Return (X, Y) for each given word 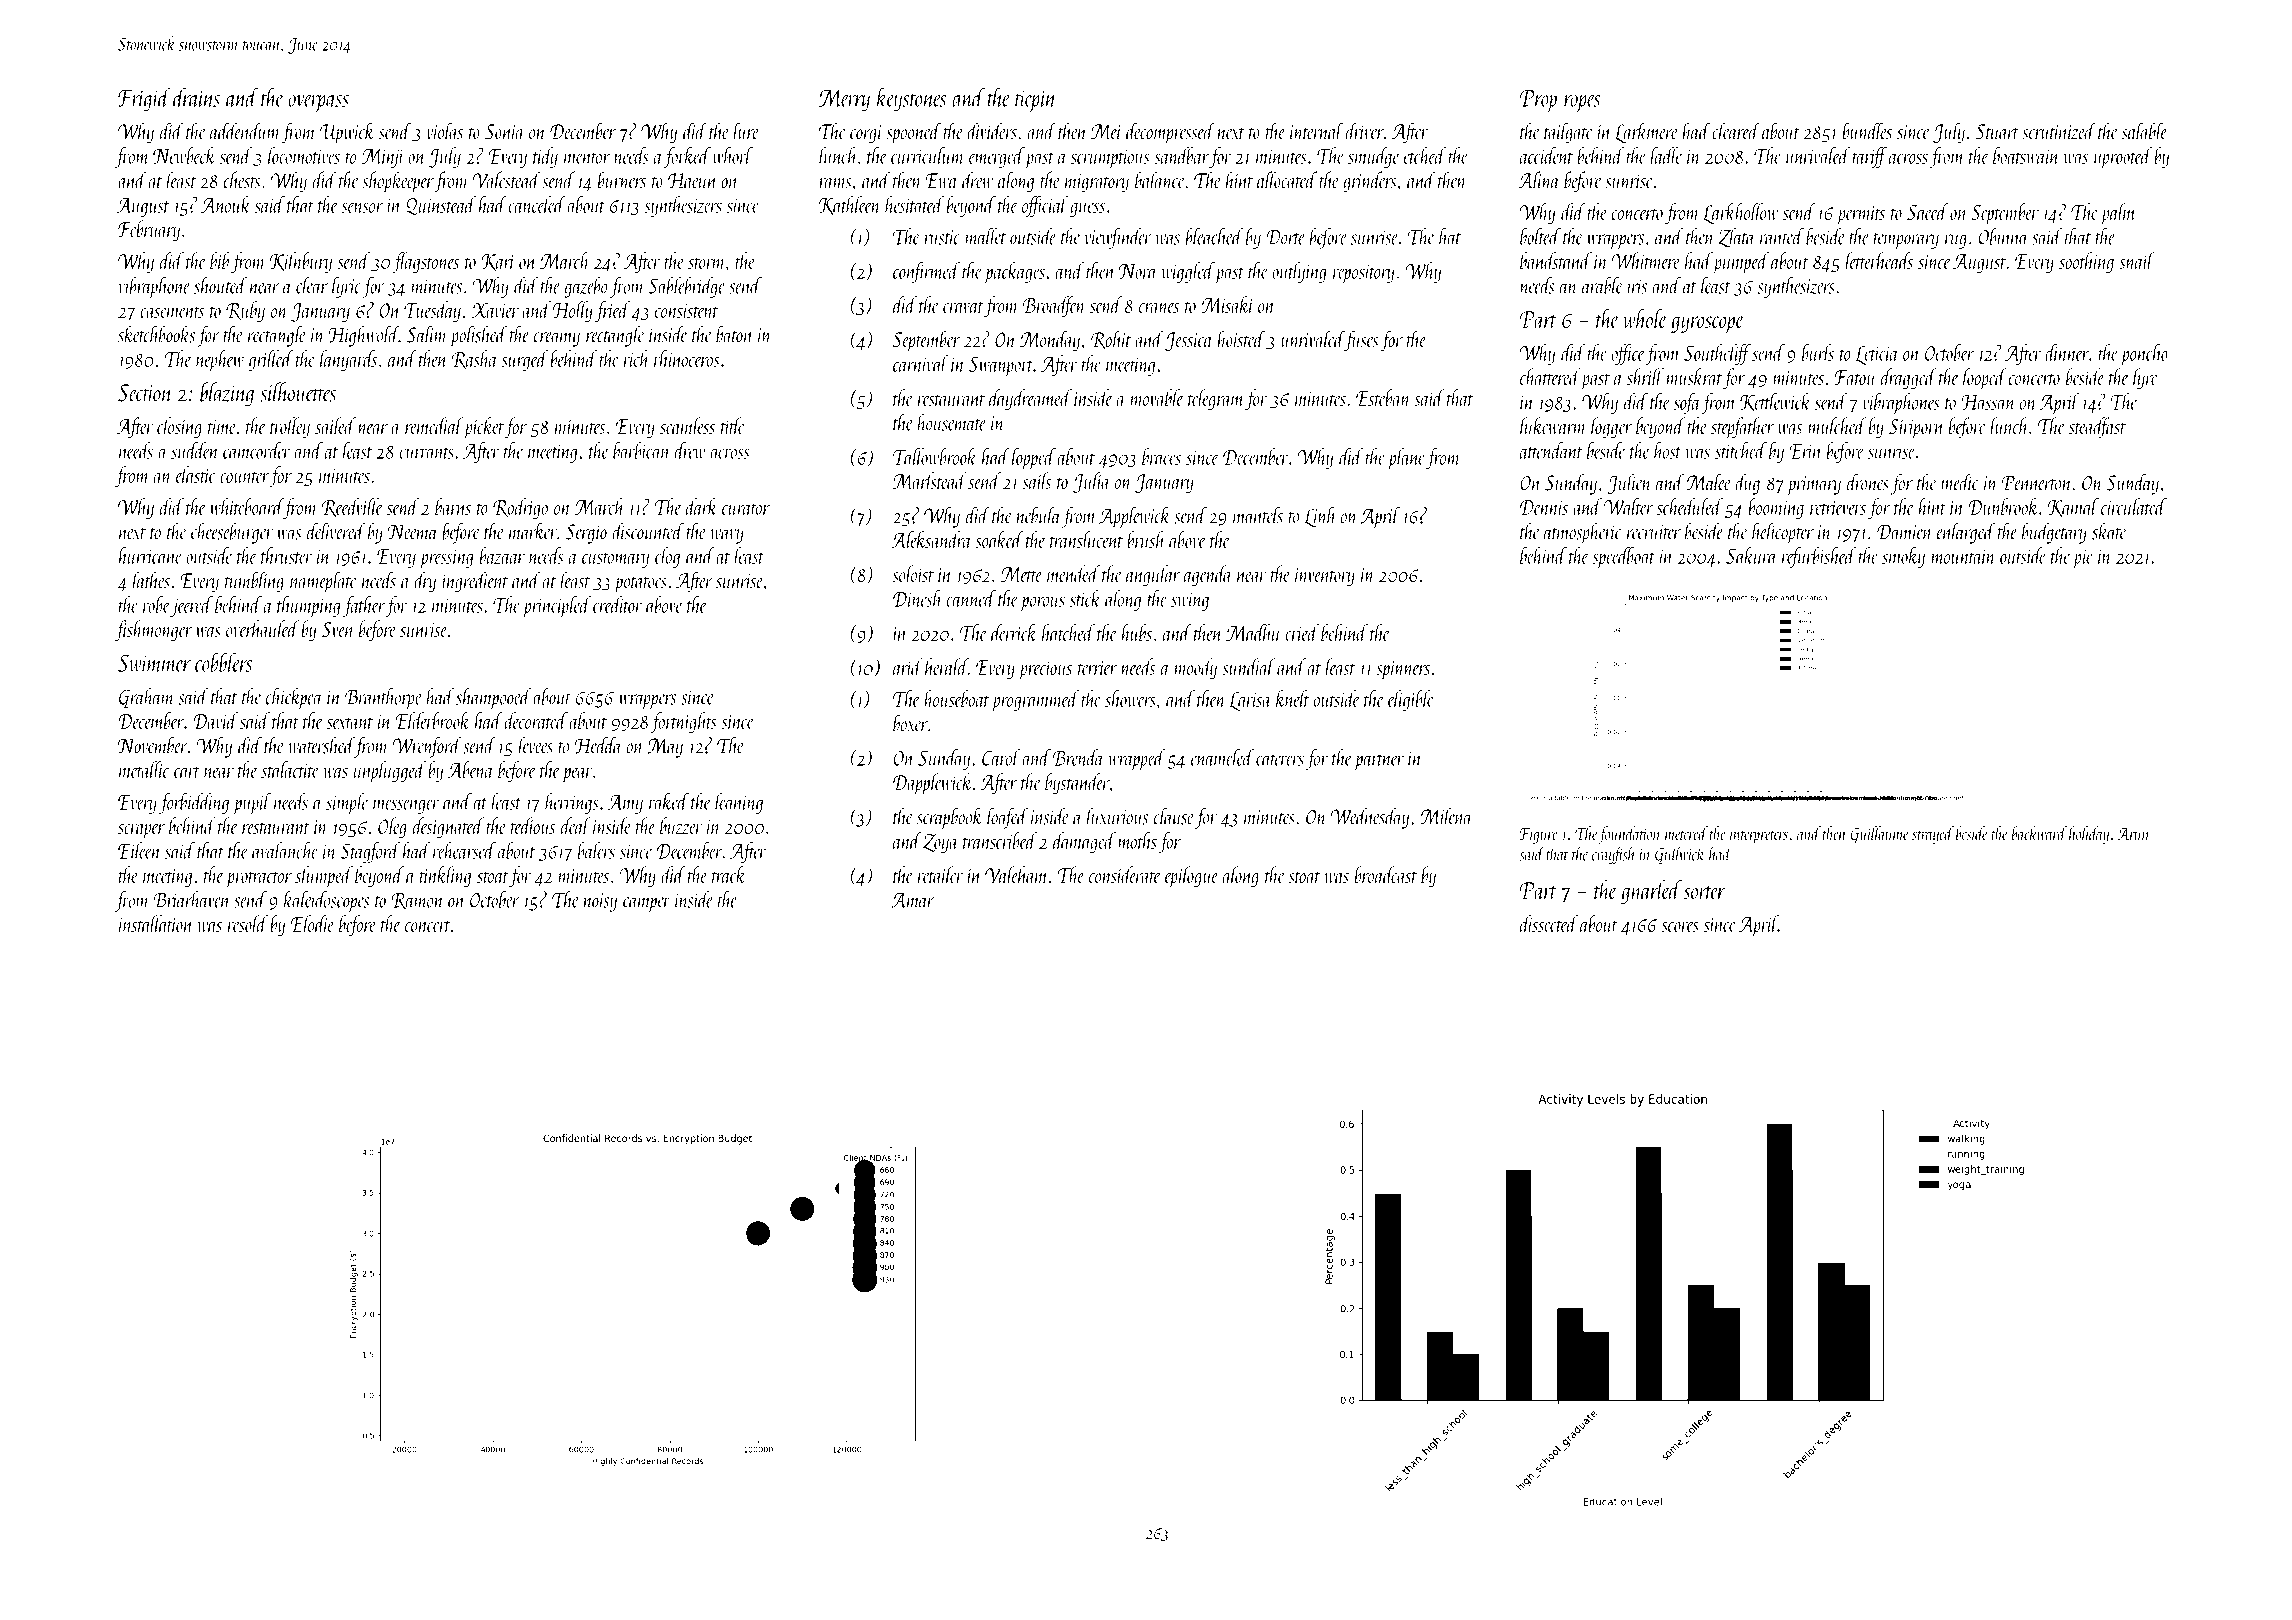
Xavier (495, 310)
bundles (1867, 131)
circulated (2134, 506)
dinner (2067, 352)
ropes (1582, 103)
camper (647, 905)
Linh (1321, 516)
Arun (2132, 834)
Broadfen (1054, 306)
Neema (413, 532)
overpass (318, 103)
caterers (1280, 760)
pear (577, 775)
